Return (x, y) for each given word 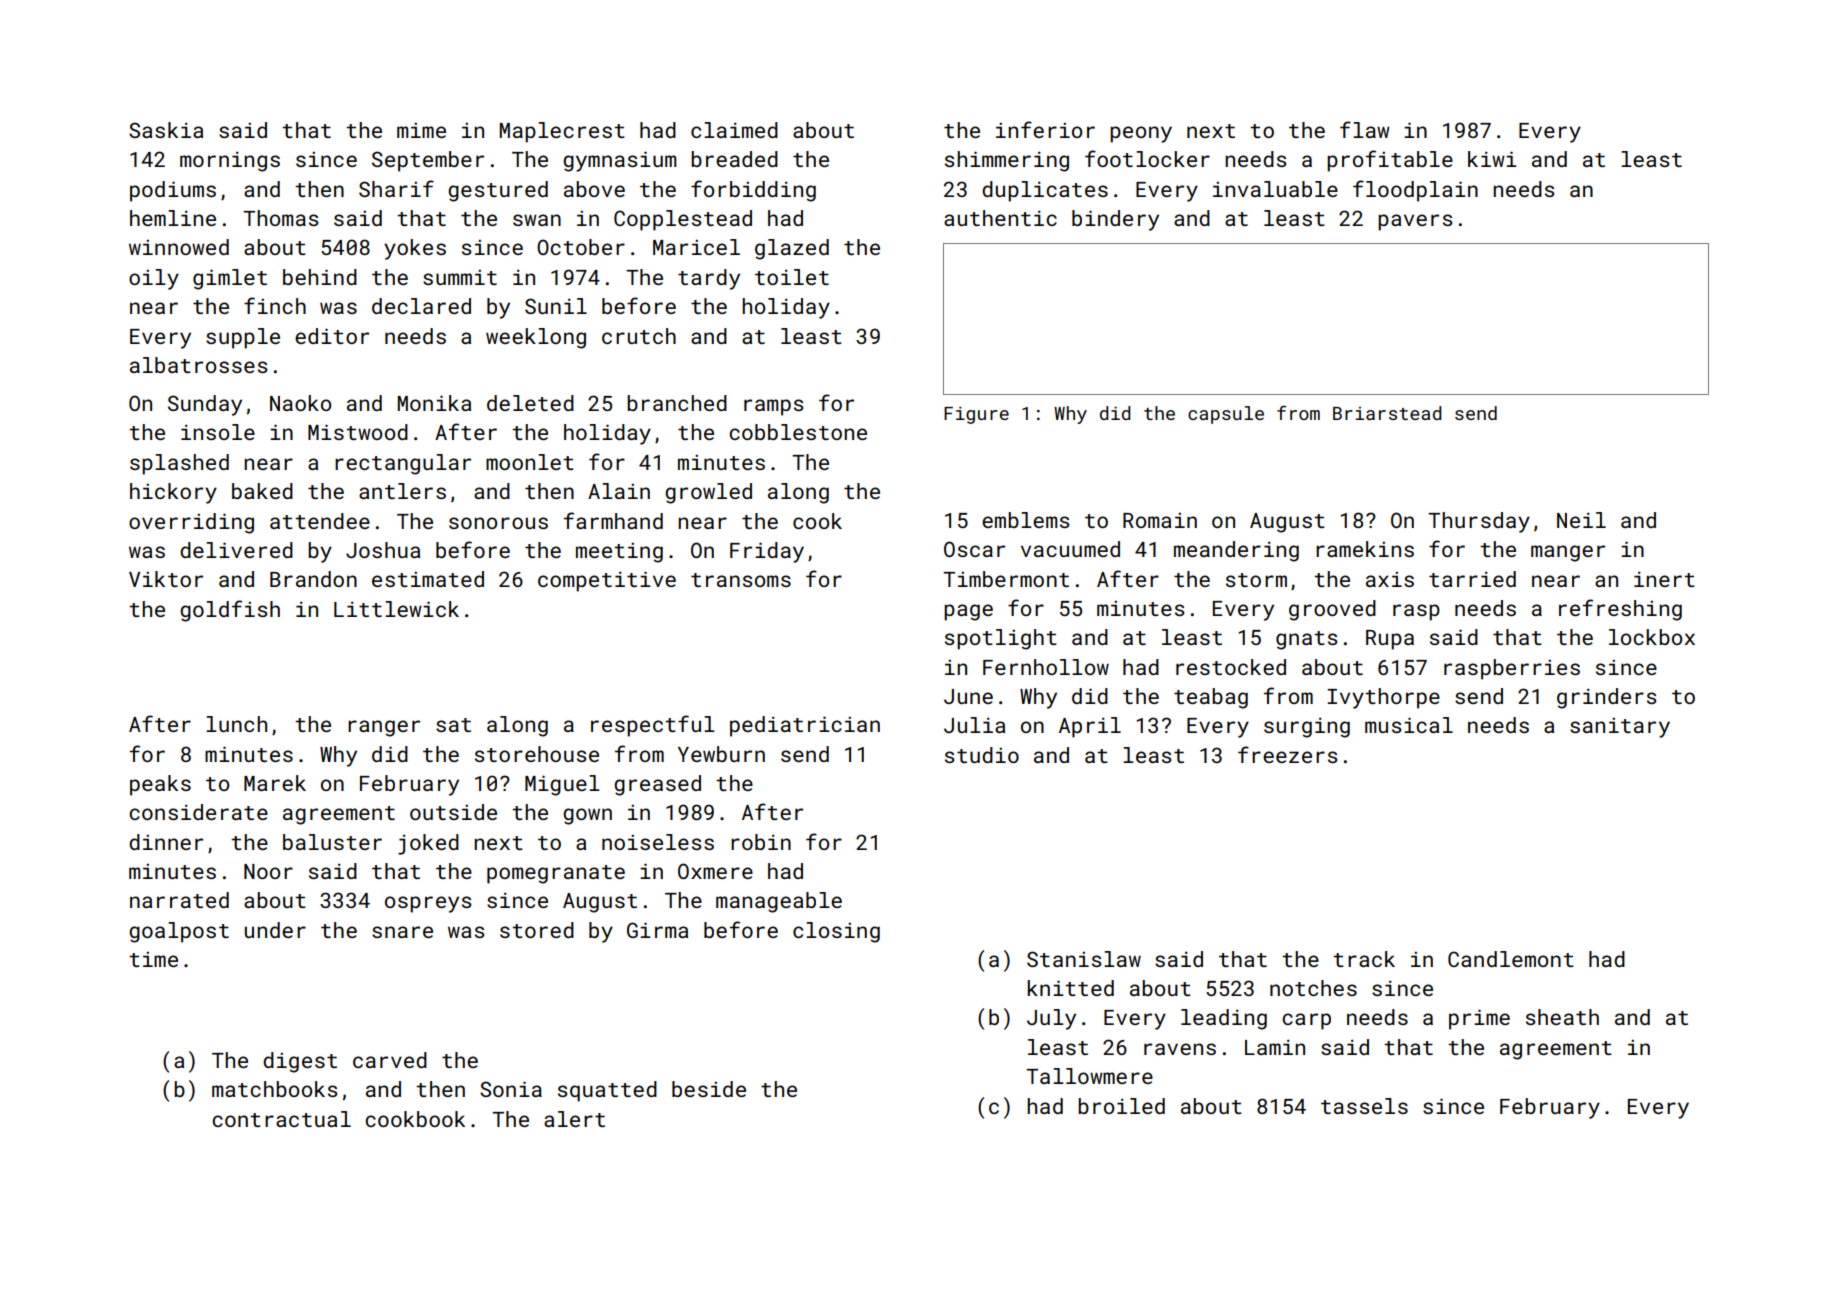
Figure (976, 415)
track (1364, 959)
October (581, 247)
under (275, 930)
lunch (236, 724)
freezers (1287, 754)
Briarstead (1387, 413)
